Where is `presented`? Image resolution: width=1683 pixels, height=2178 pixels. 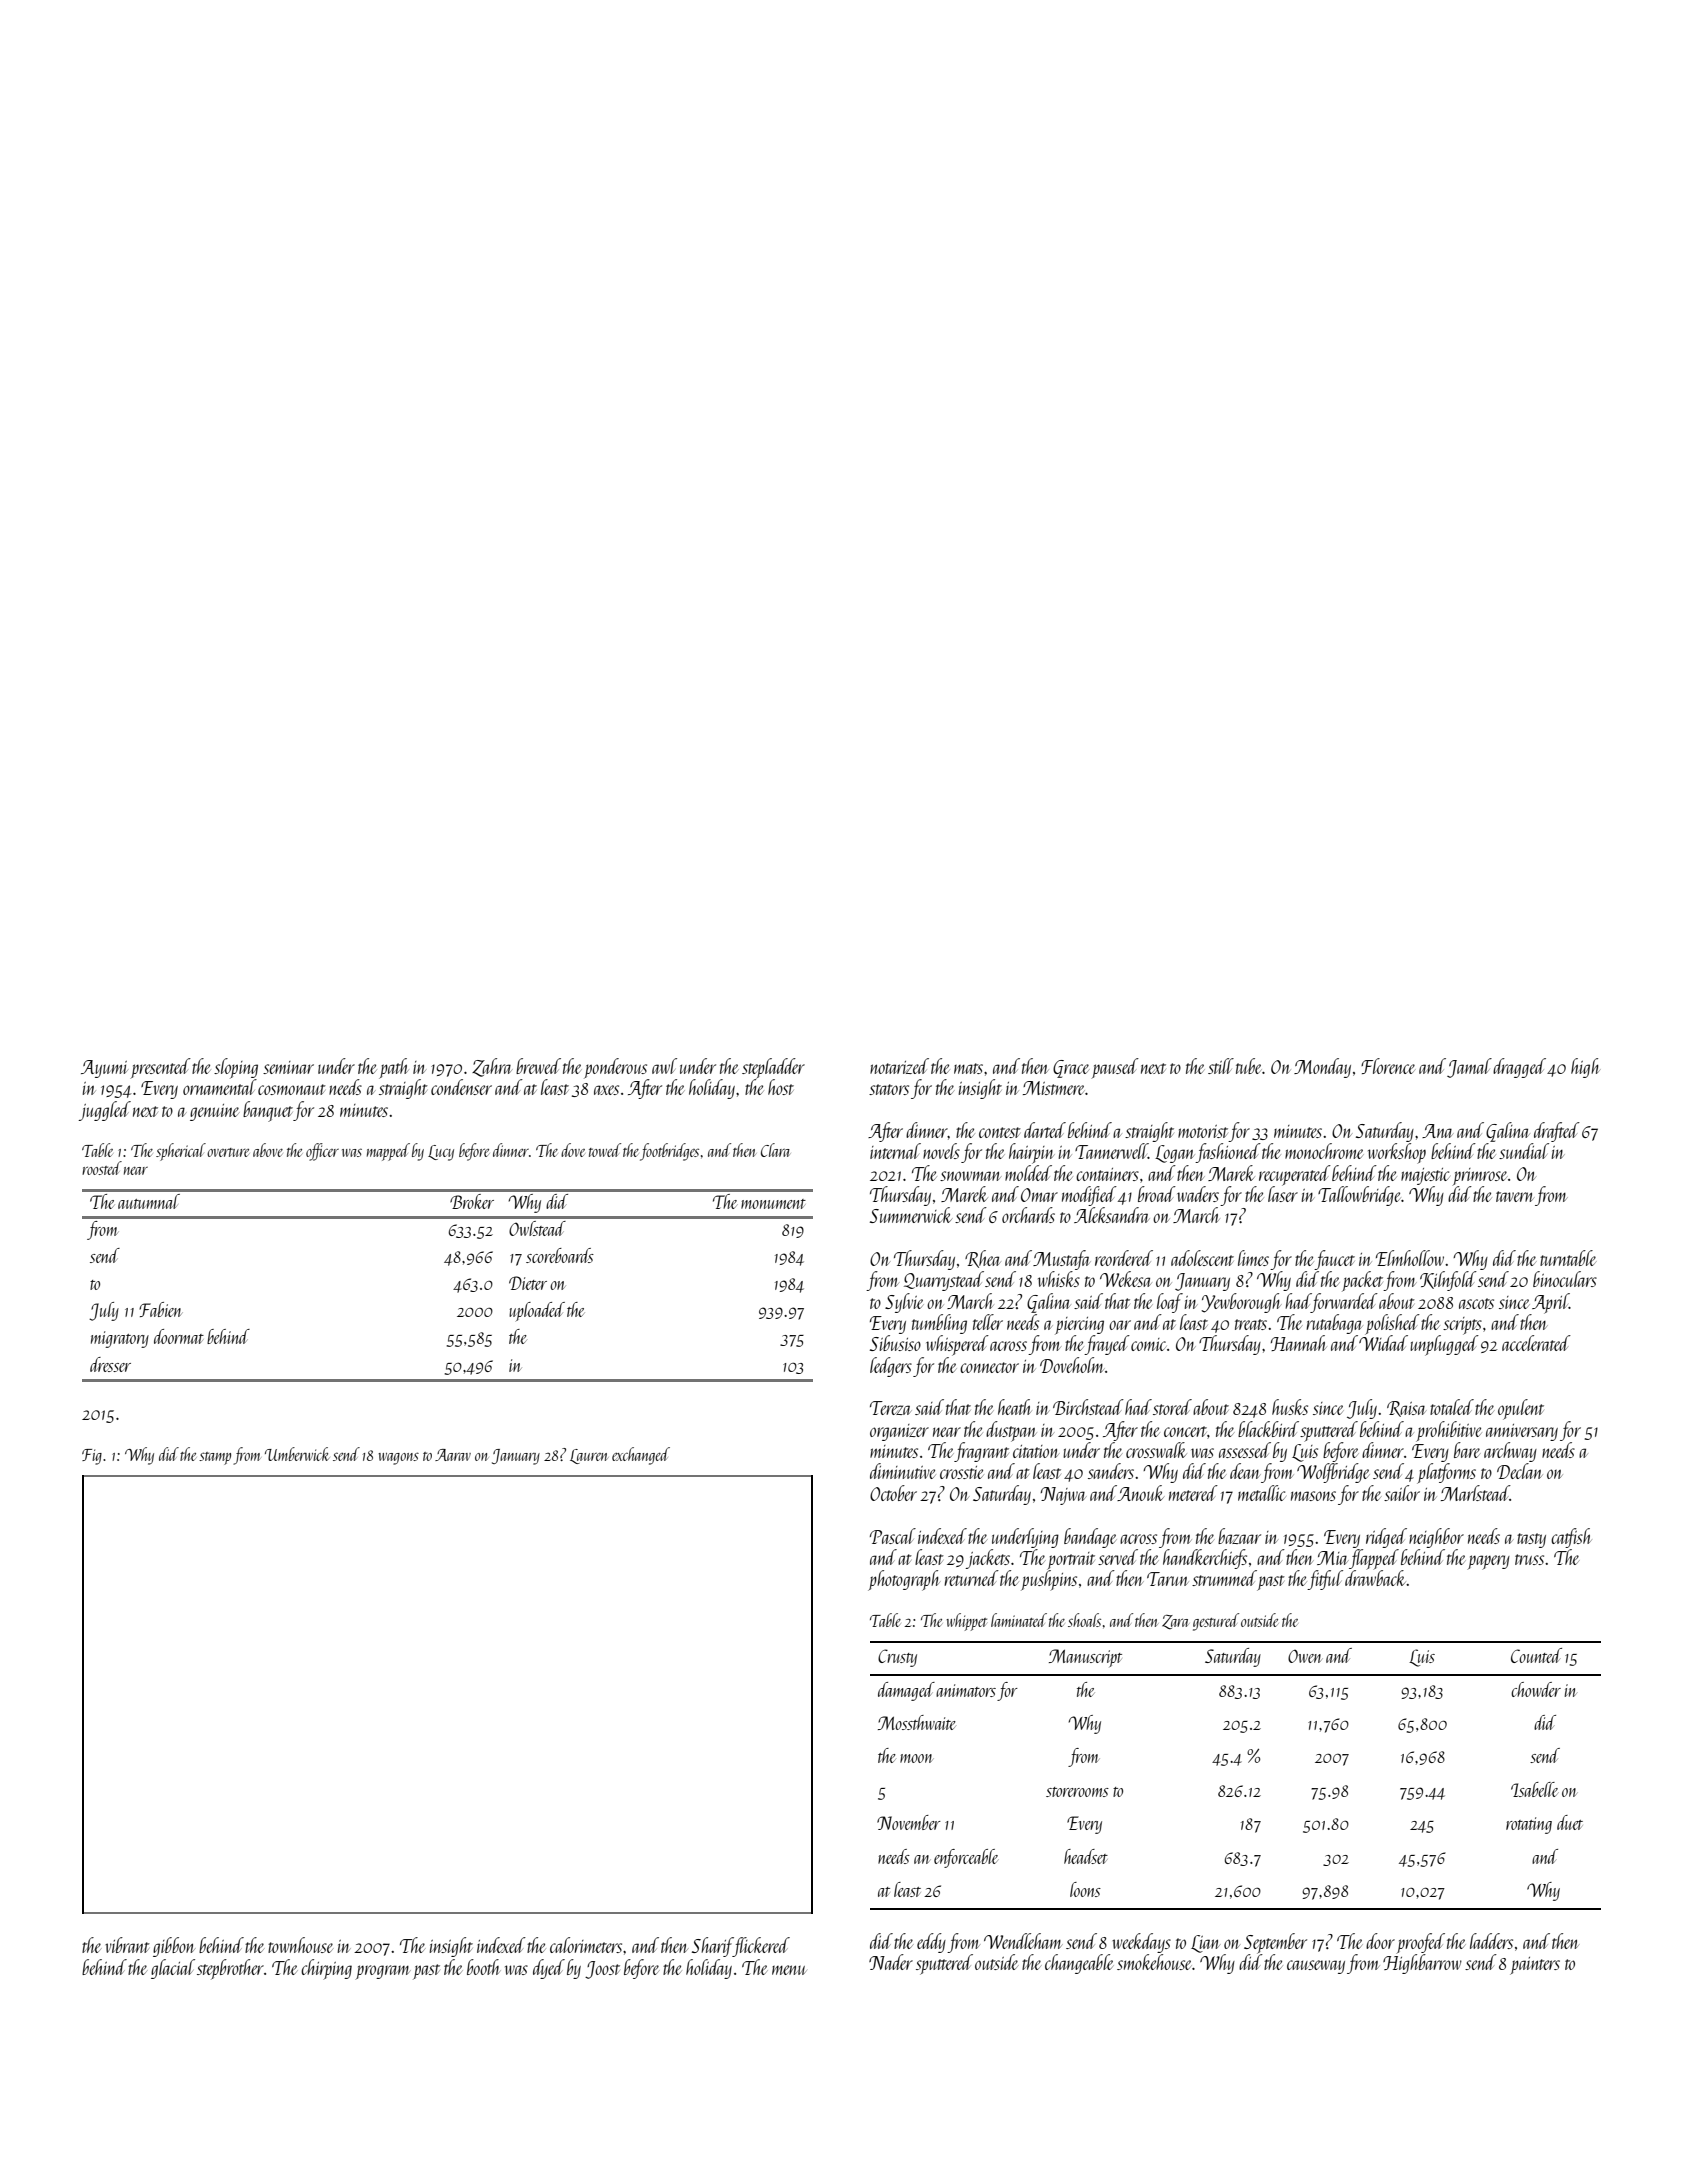
presented is located at coordinates (160, 1068).
